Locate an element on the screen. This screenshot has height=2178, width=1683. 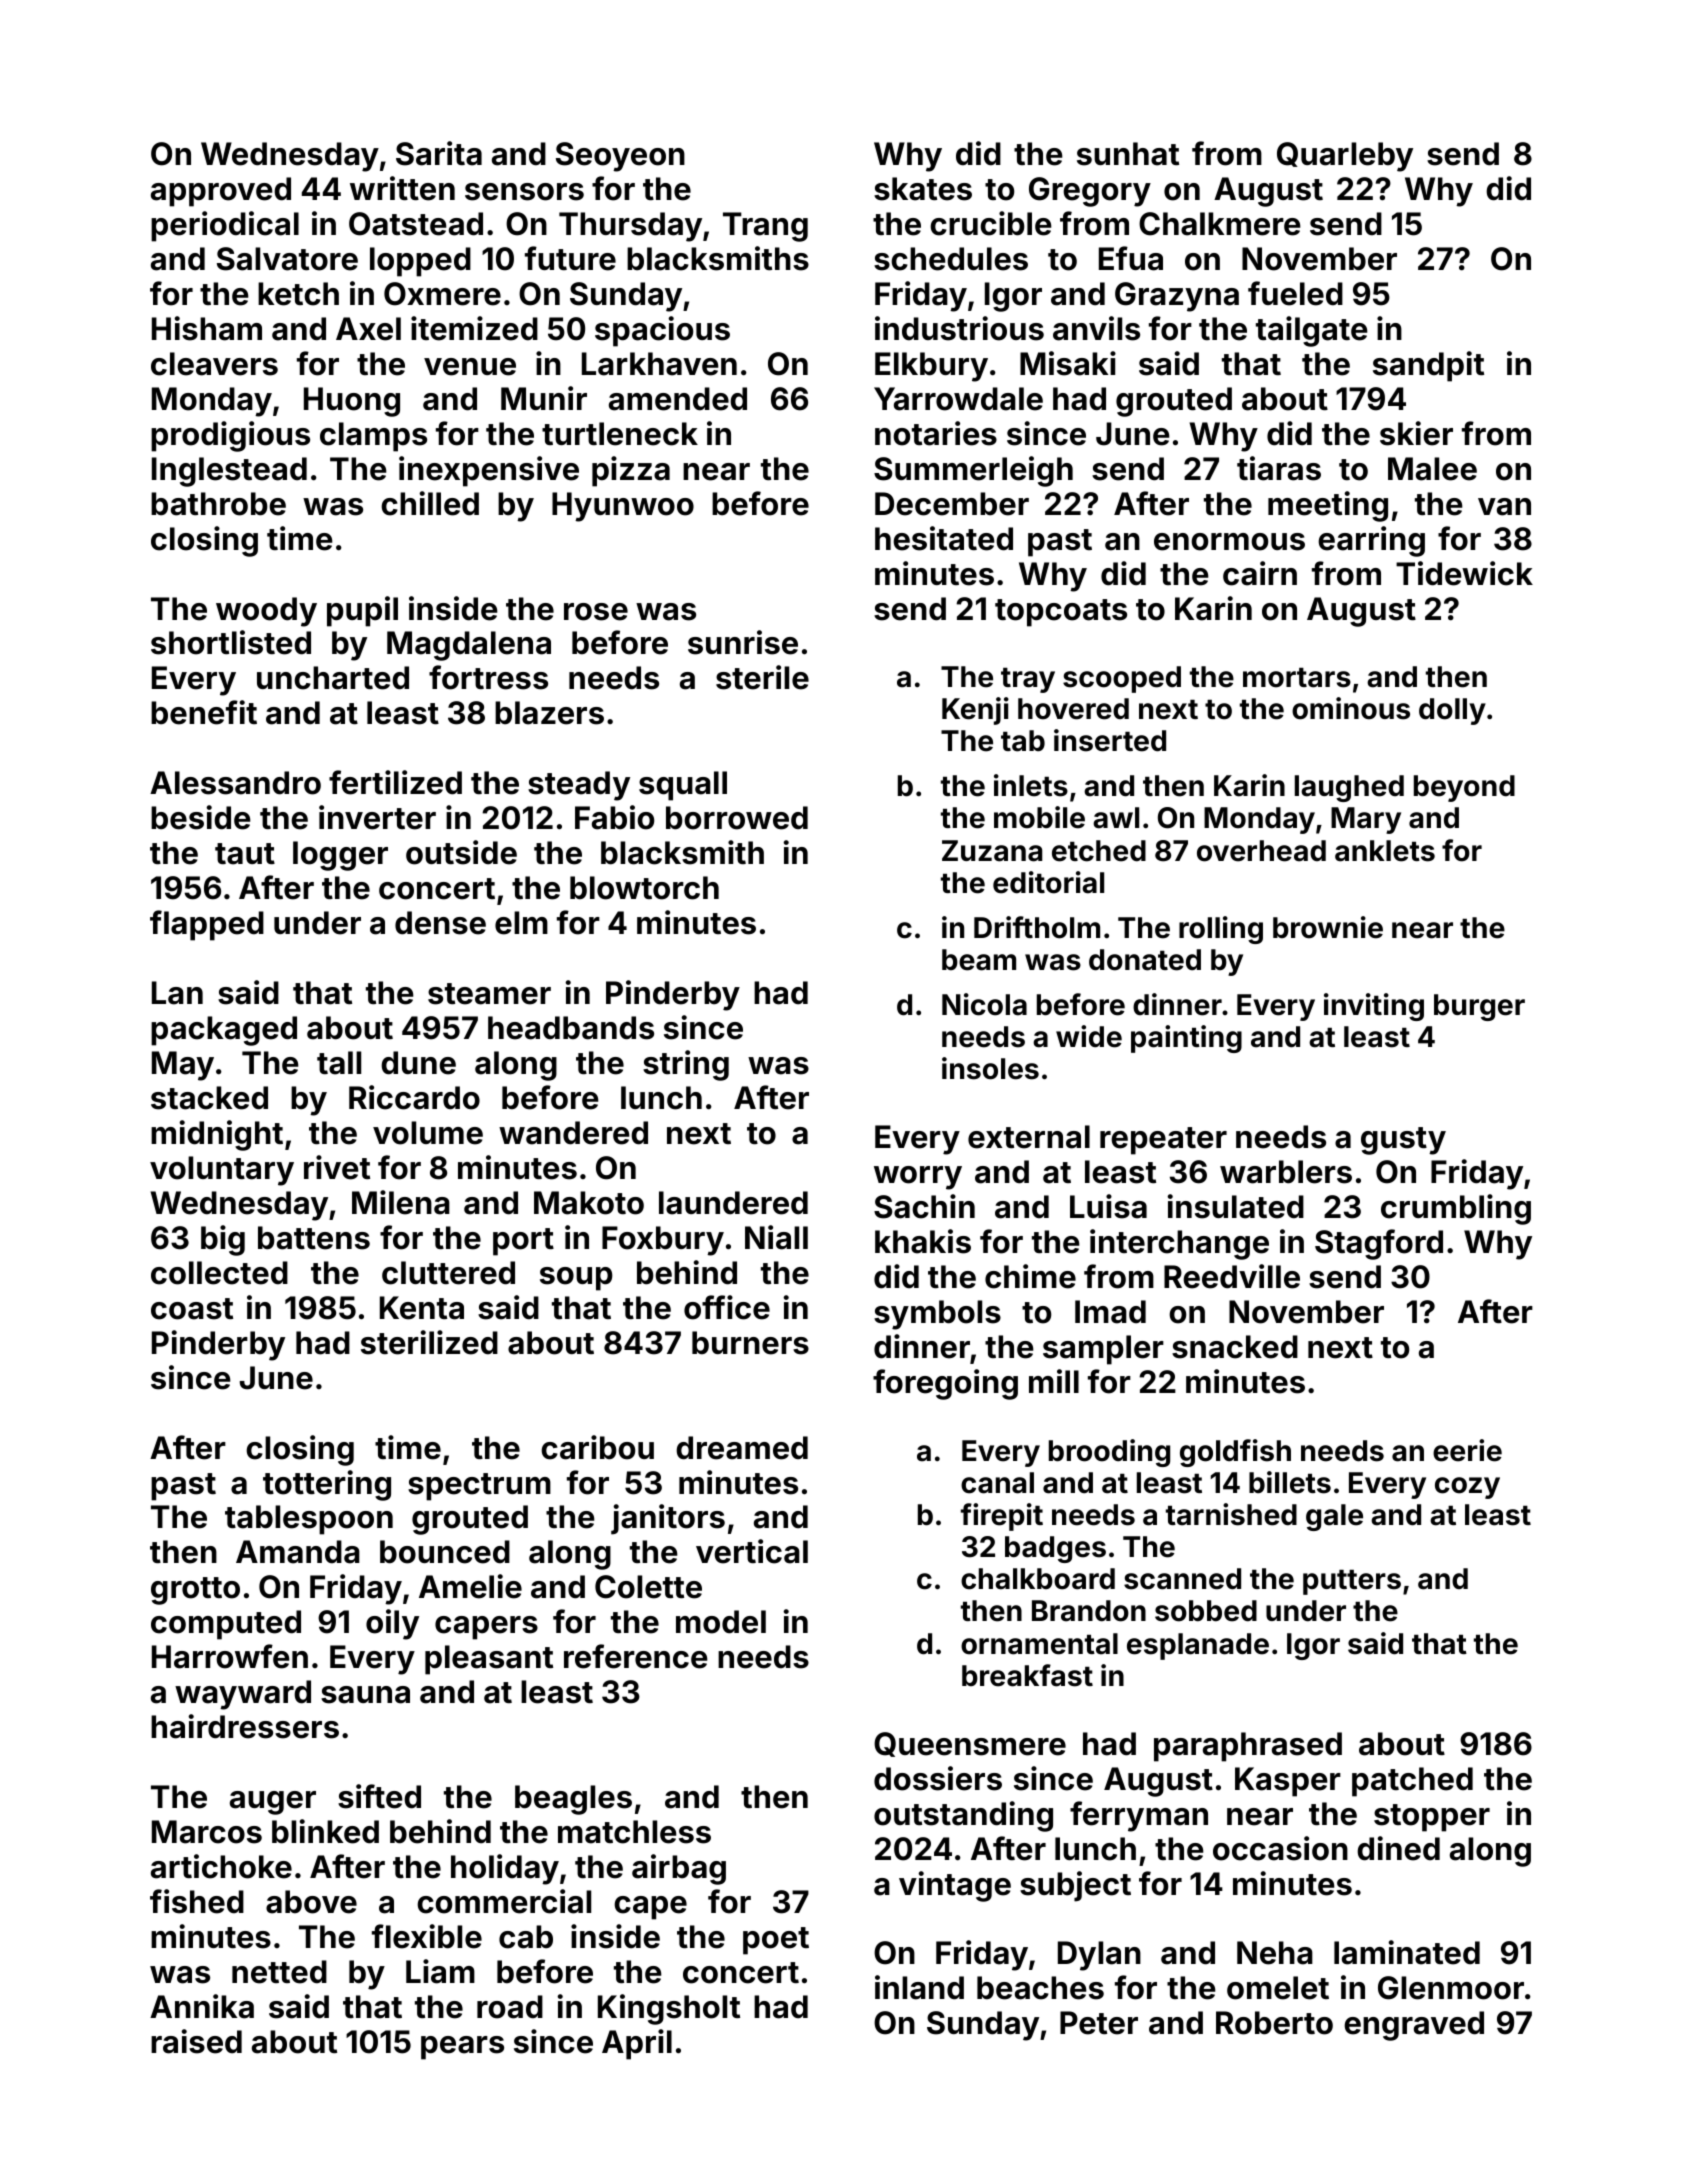
Gregory is located at coordinates (1090, 192).
